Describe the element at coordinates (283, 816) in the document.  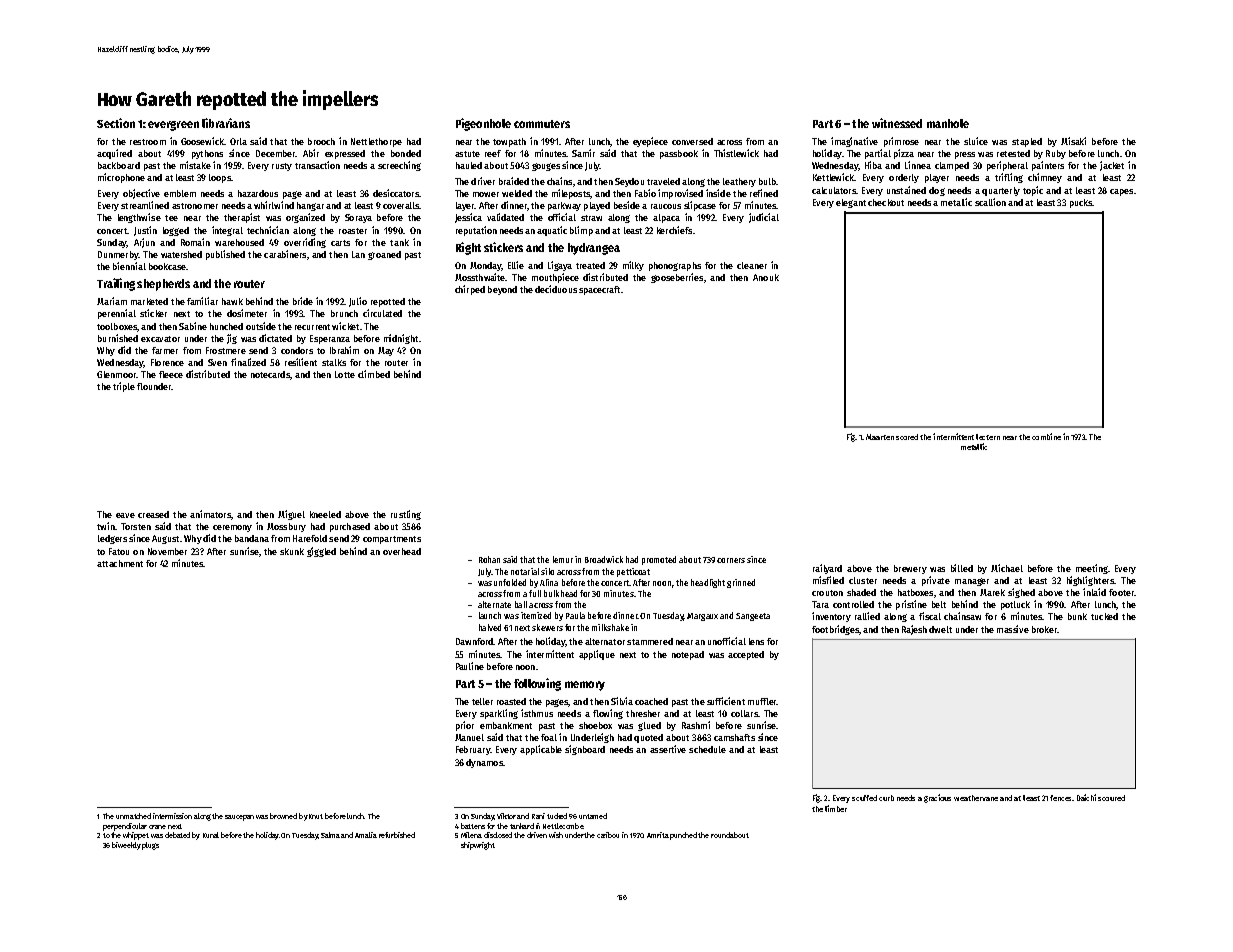
I see `browned` at that location.
